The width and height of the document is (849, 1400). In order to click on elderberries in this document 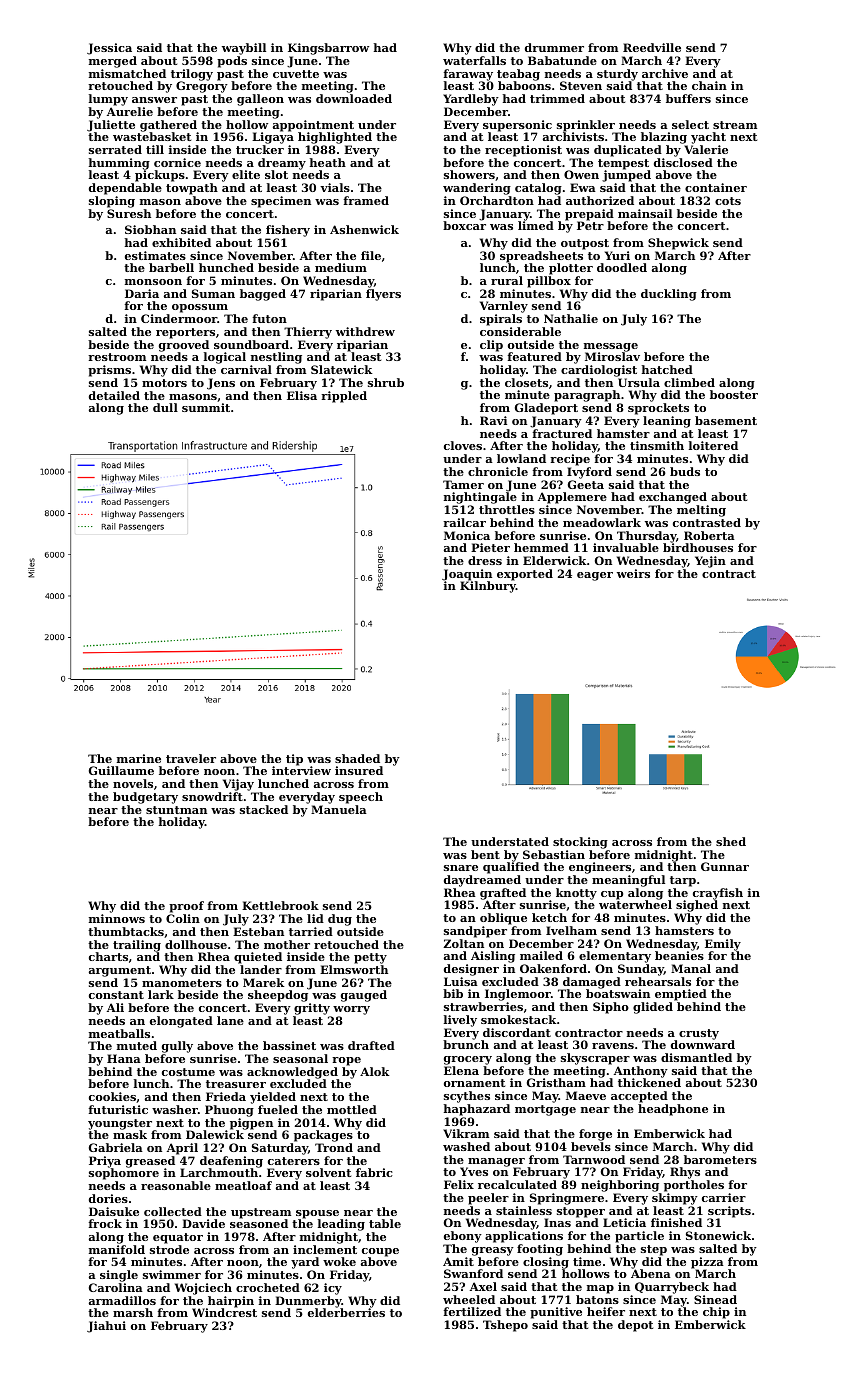, I will do `click(346, 1312)`.
